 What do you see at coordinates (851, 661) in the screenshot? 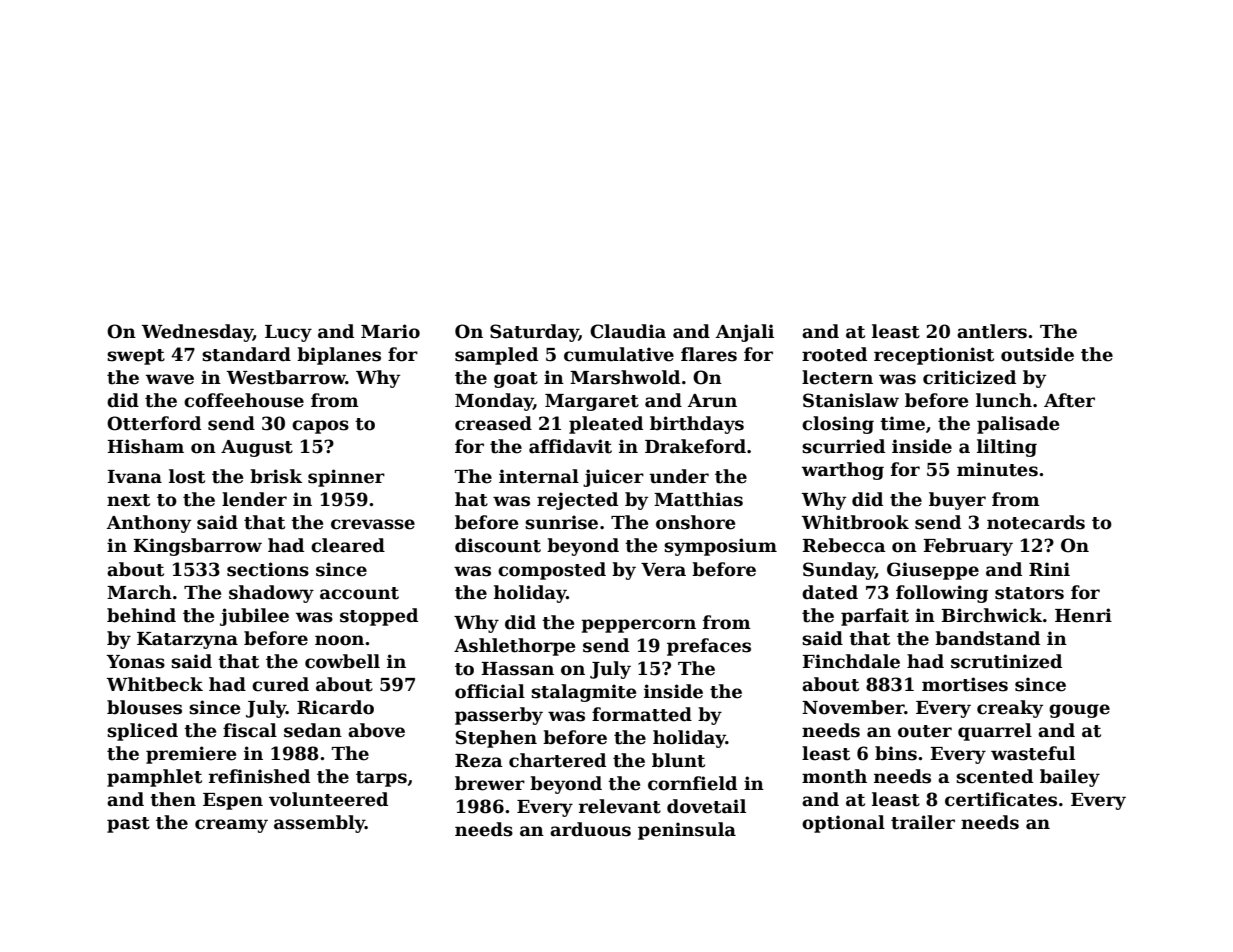
I see `Finchdale` at bounding box center [851, 661].
